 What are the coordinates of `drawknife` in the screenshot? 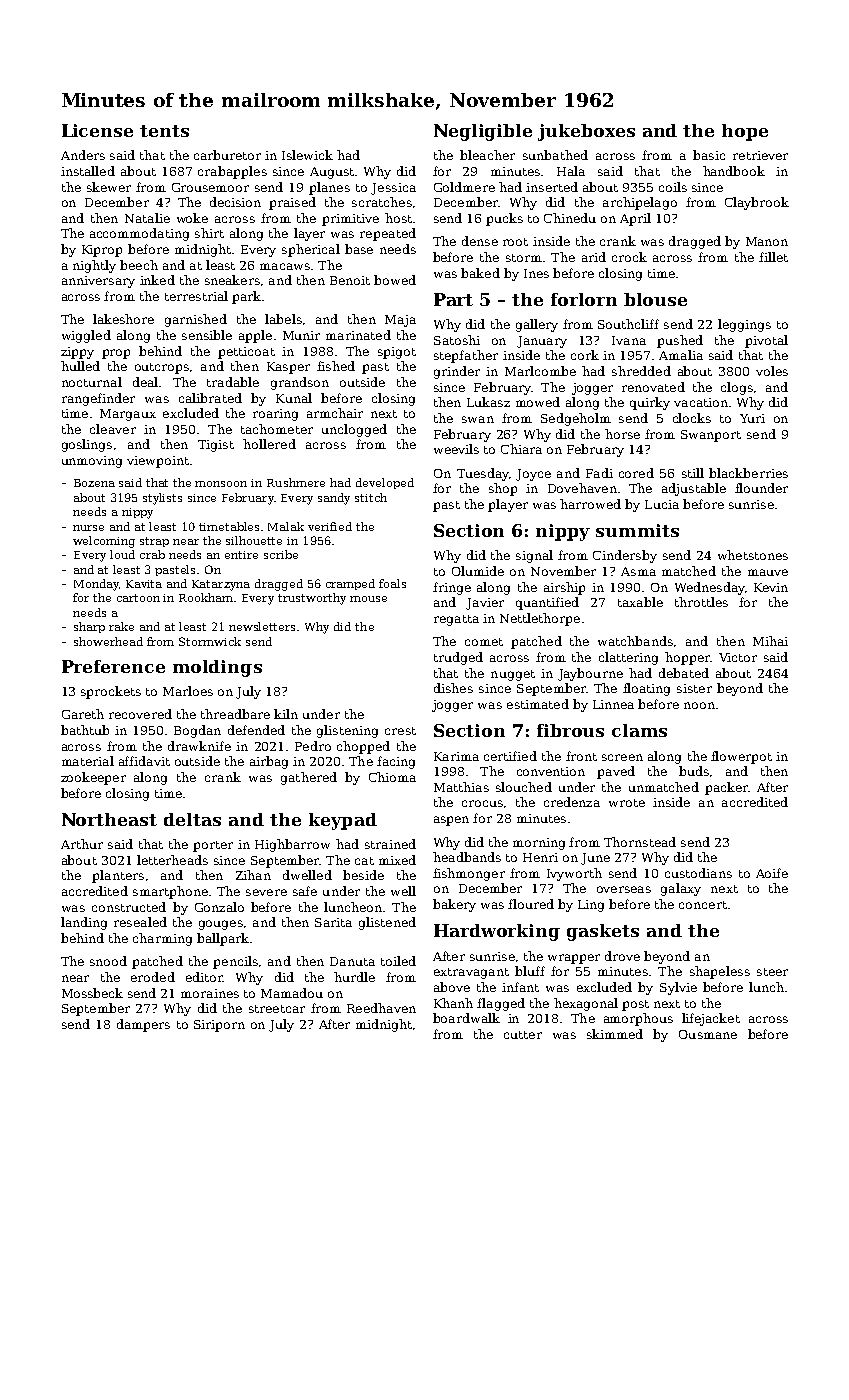 It's located at (199, 746).
